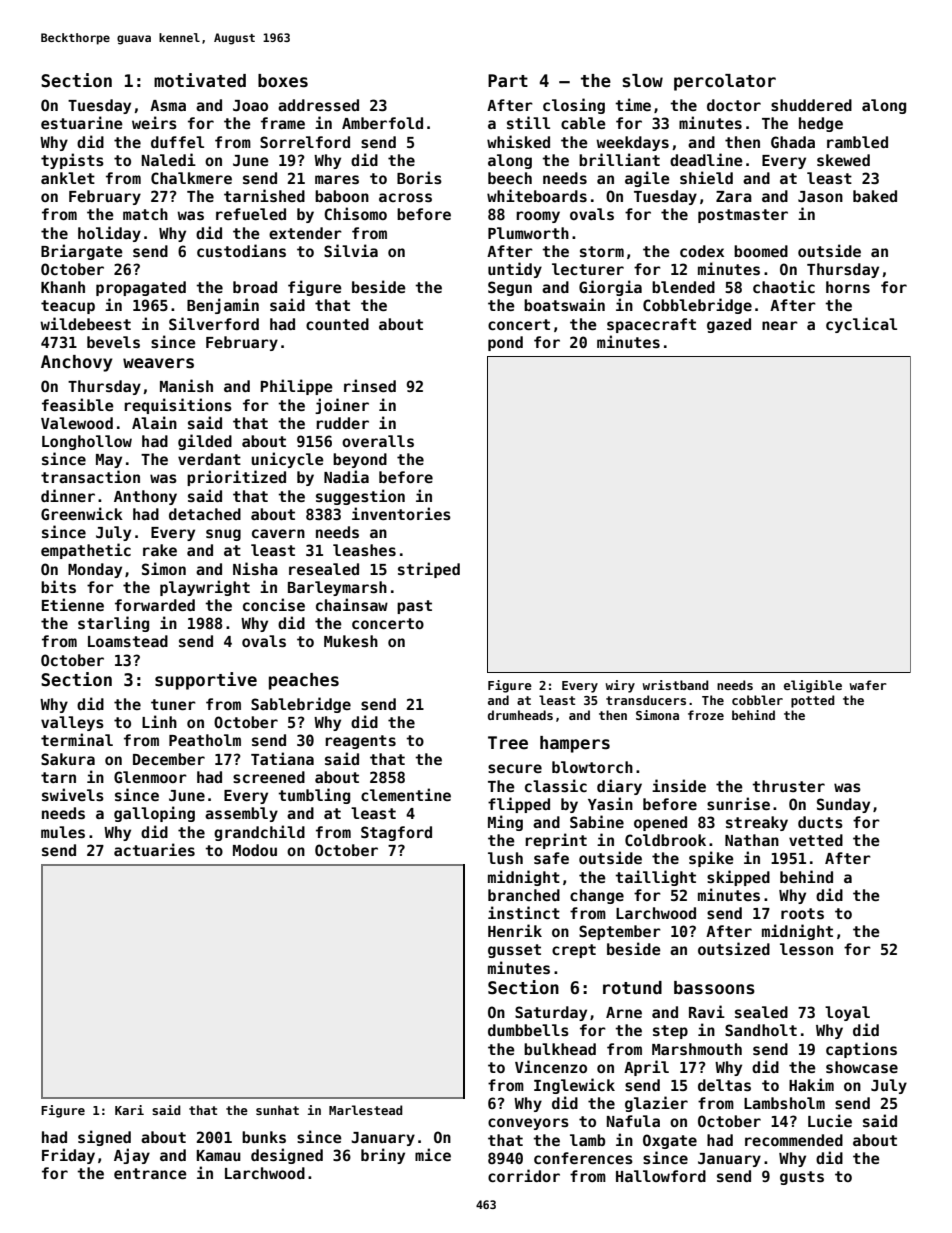 The width and height of the screenshot is (952, 1233). What do you see at coordinates (843, 160) in the screenshot?
I see `skewed` at bounding box center [843, 160].
